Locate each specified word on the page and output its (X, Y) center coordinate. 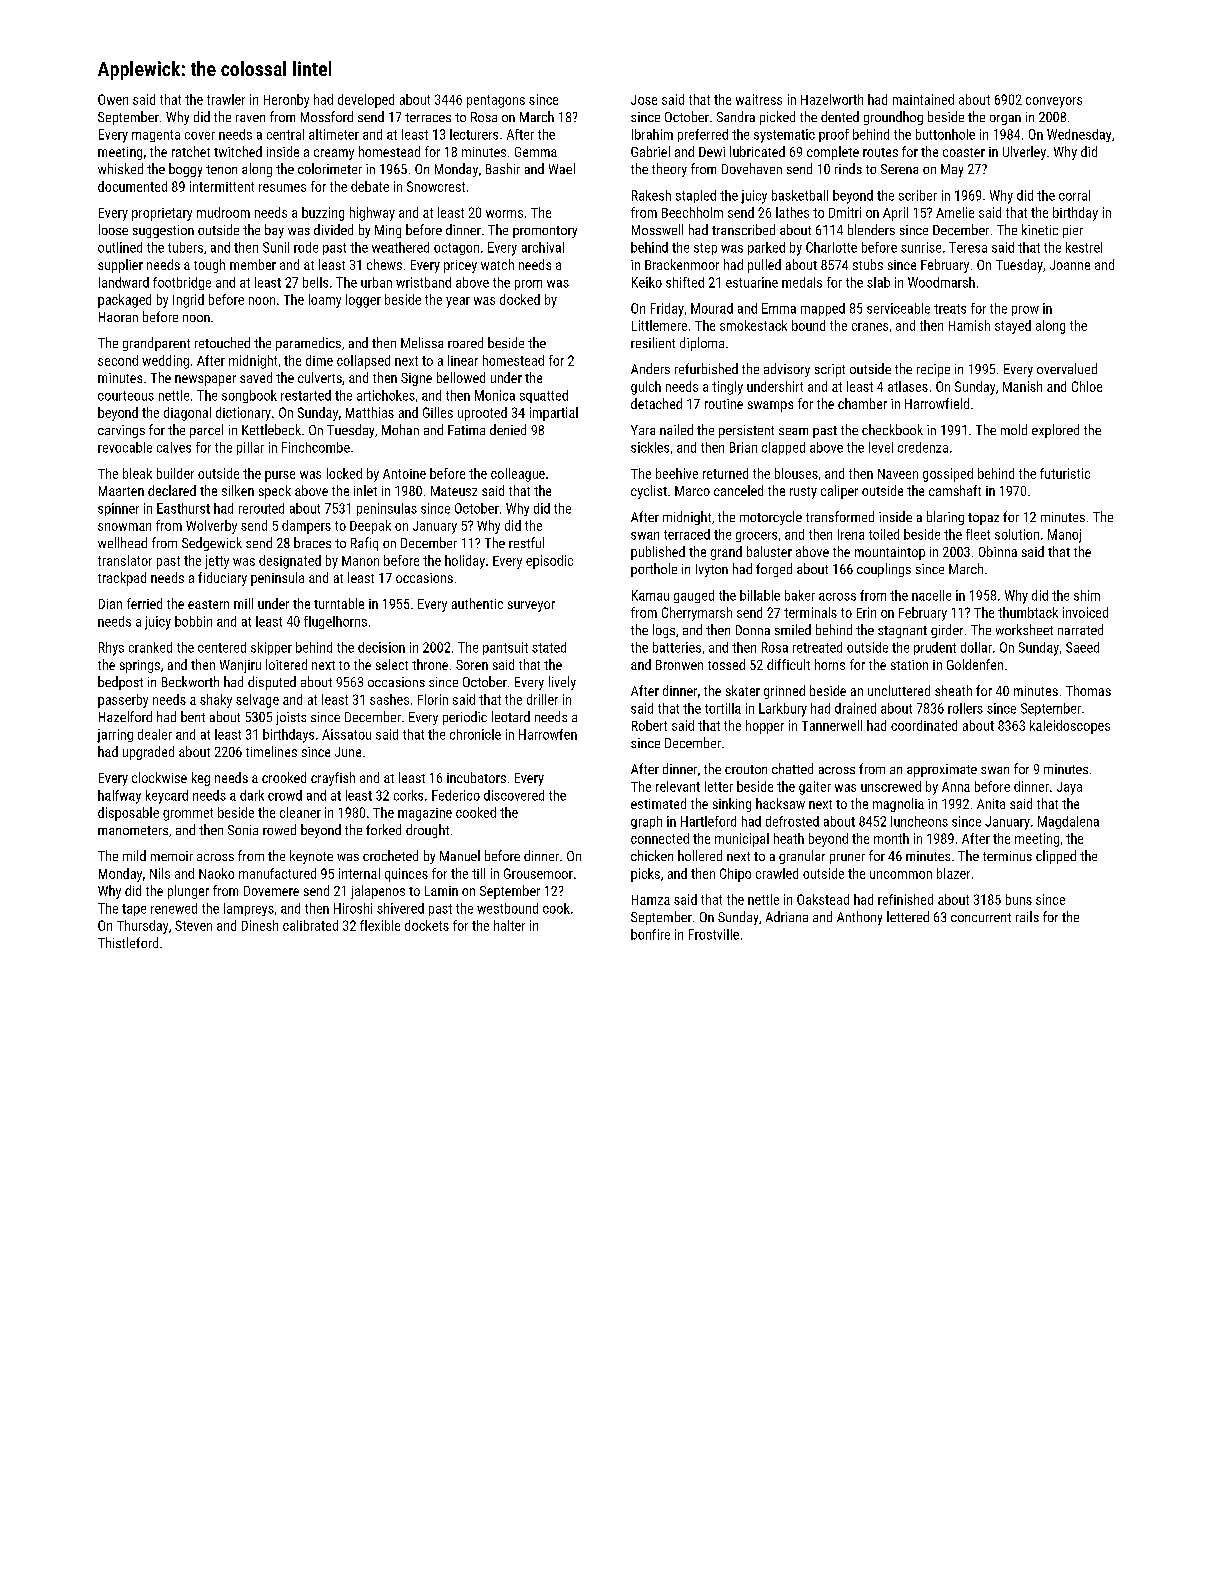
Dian (110, 604)
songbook (249, 396)
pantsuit (505, 648)
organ (1005, 120)
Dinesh (260, 925)
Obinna (998, 551)
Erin (866, 612)
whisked (120, 168)
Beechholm (692, 212)
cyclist (649, 492)
